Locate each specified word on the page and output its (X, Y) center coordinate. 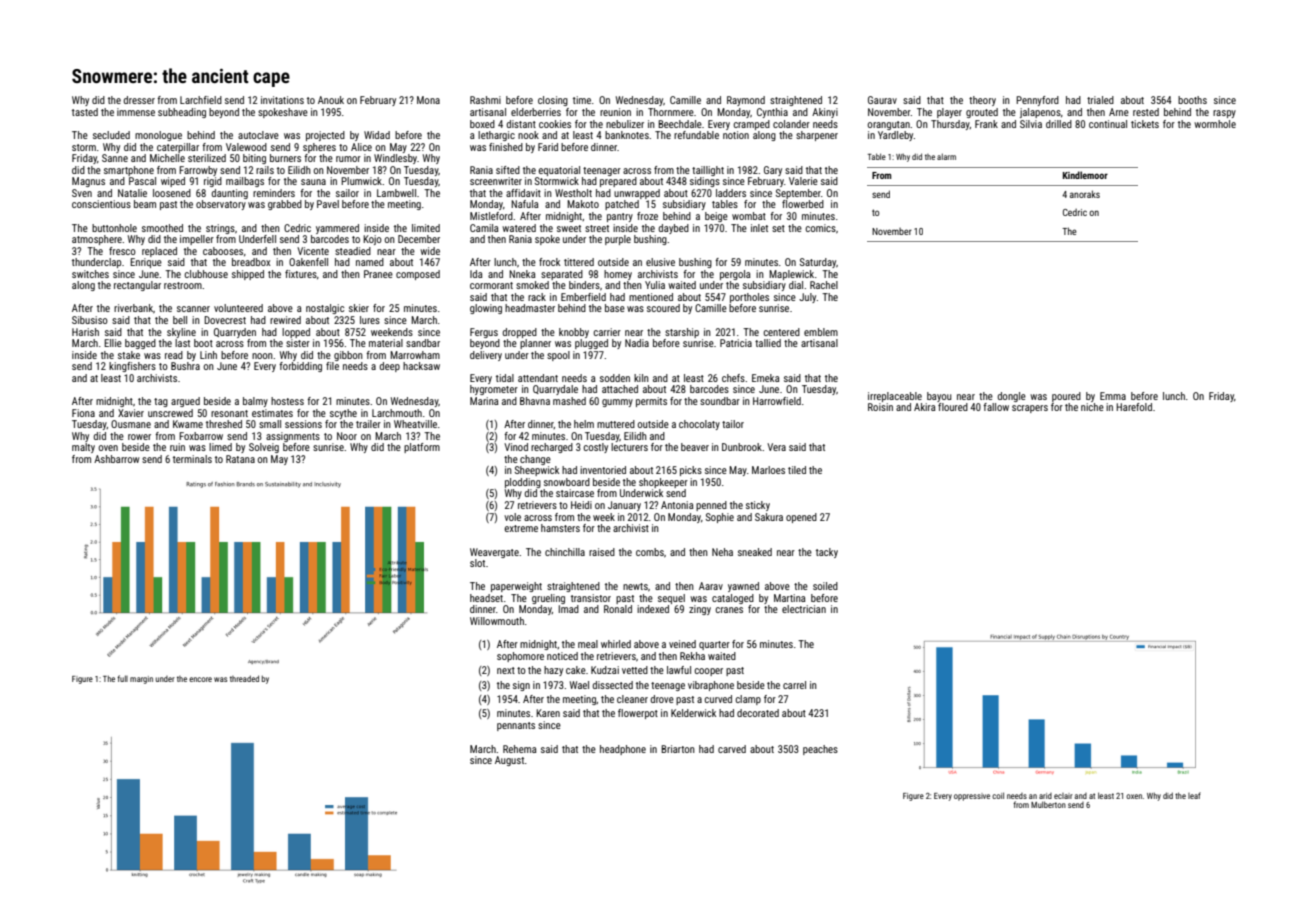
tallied (768, 343)
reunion (615, 112)
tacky (827, 553)
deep (389, 367)
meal (588, 644)
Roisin (880, 407)
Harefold (1134, 407)
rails (265, 170)
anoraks (1085, 194)
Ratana (240, 459)
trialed (1100, 100)
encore (200, 679)
